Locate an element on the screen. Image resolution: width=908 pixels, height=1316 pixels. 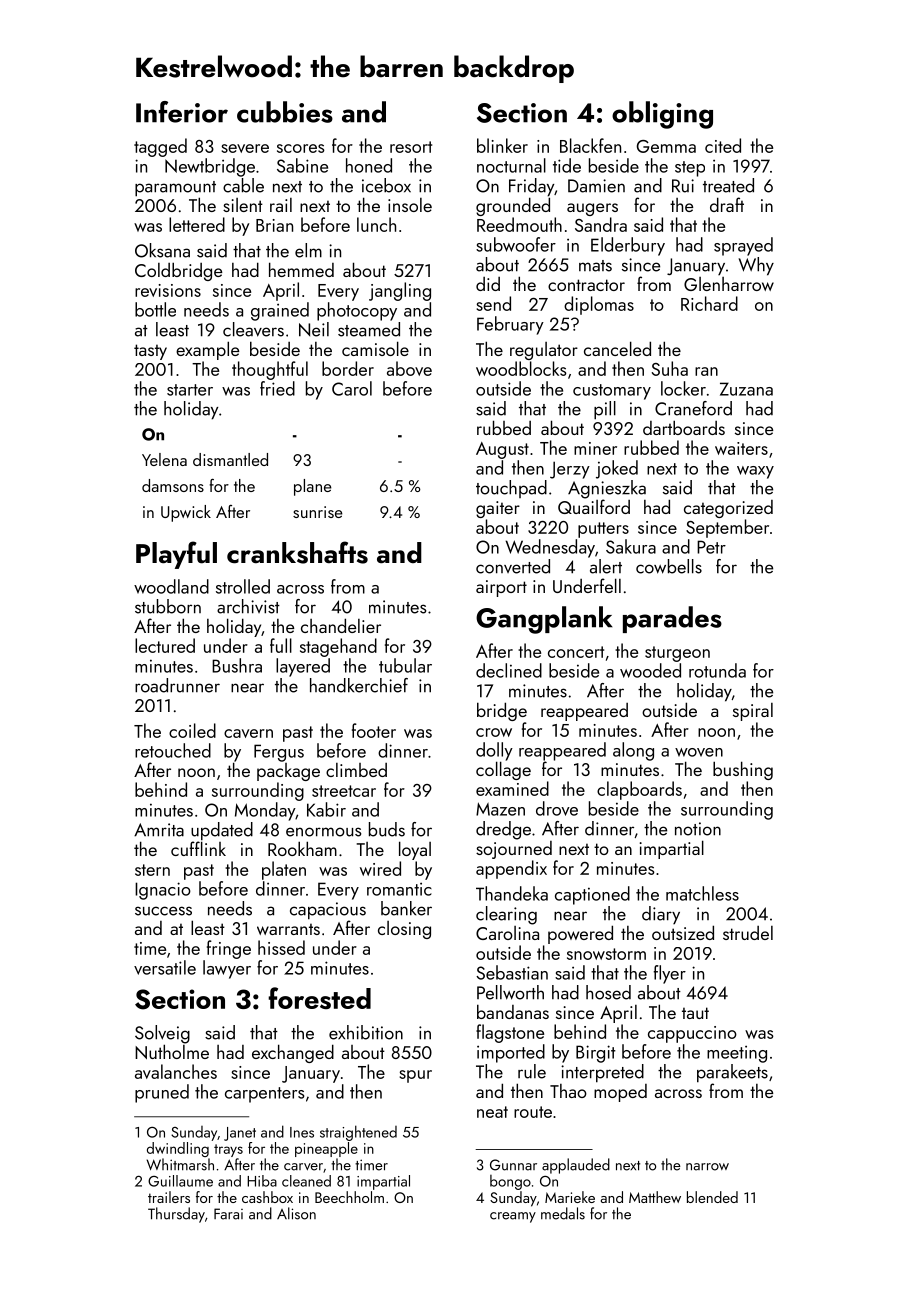
Sebastian is located at coordinates (512, 972).
